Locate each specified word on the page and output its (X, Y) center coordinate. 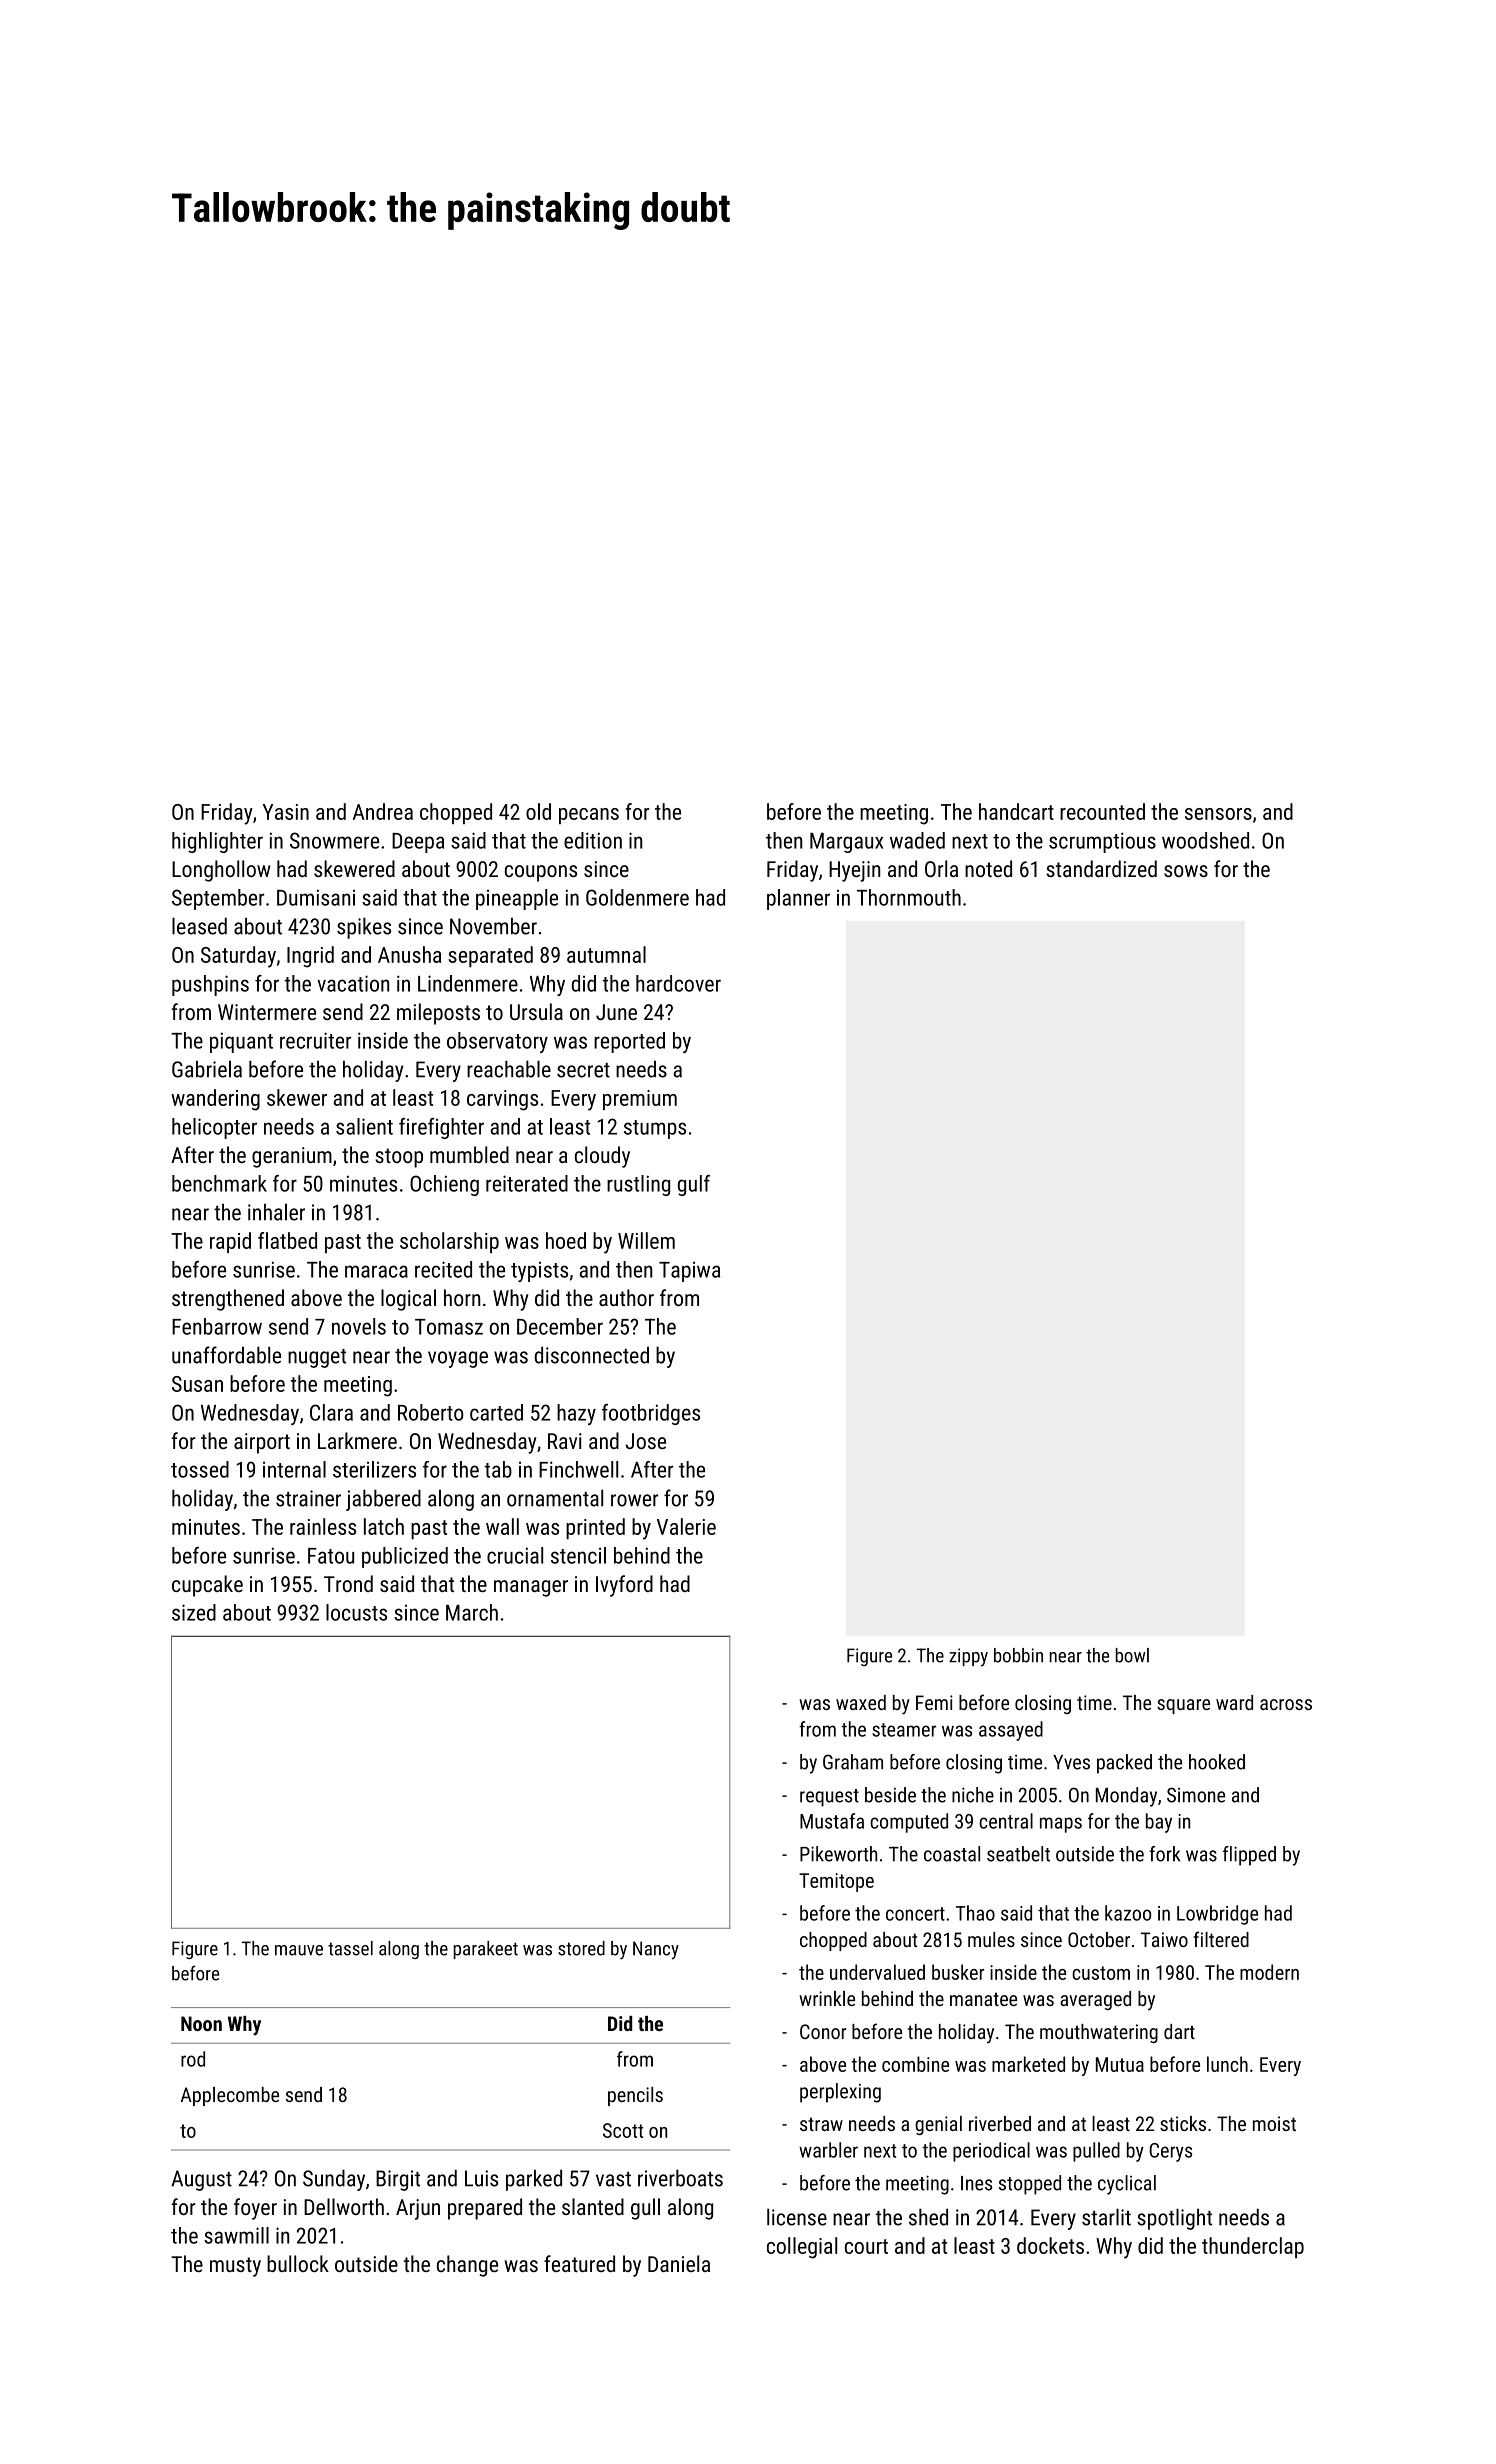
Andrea (383, 811)
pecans (589, 816)
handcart (1016, 811)
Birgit (398, 2180)
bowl (1132, 1655)
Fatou (331, 1556)
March (472, 1612)
